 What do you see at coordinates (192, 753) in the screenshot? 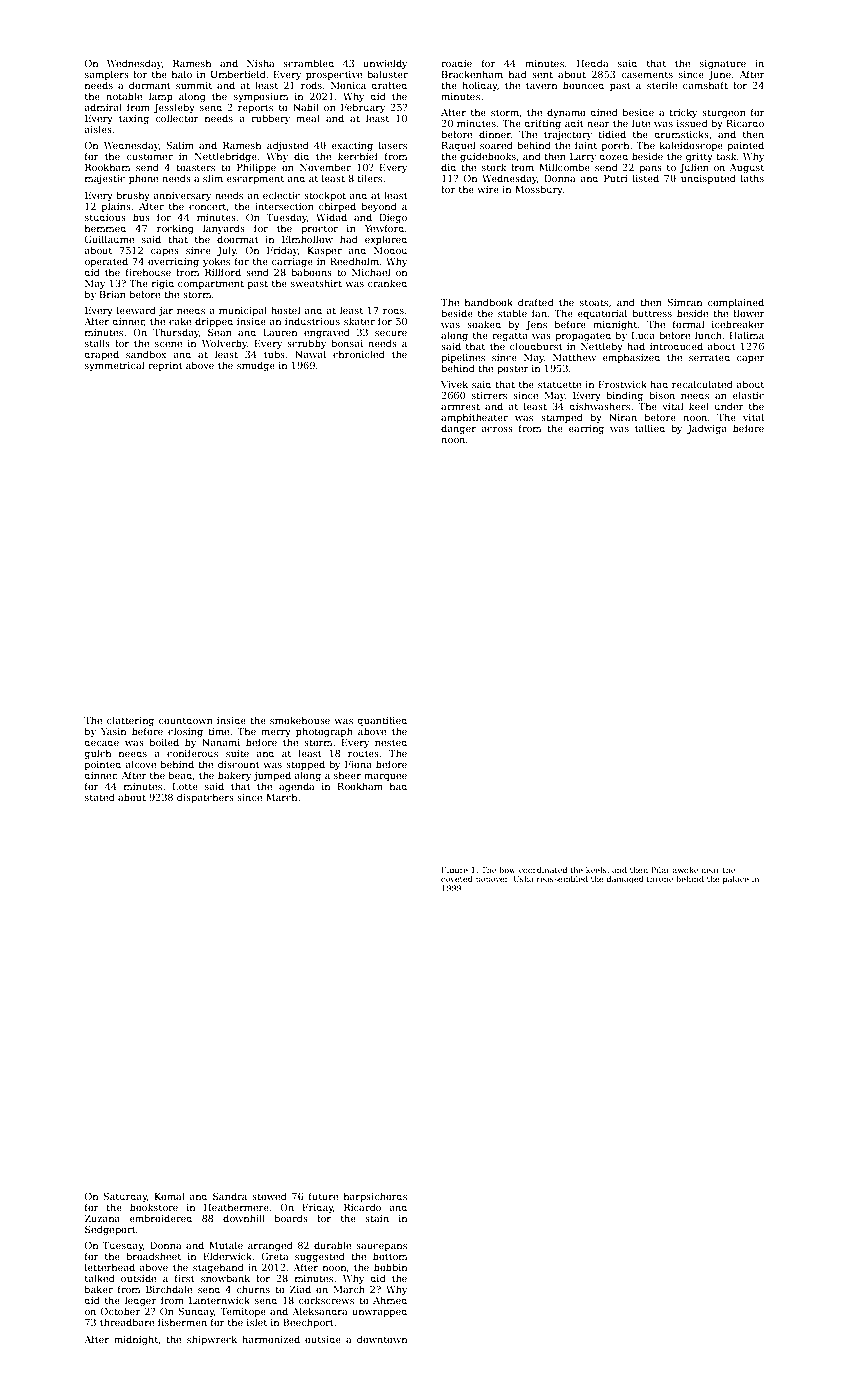
I see `coniferous` at bounding box center [192, 753].
